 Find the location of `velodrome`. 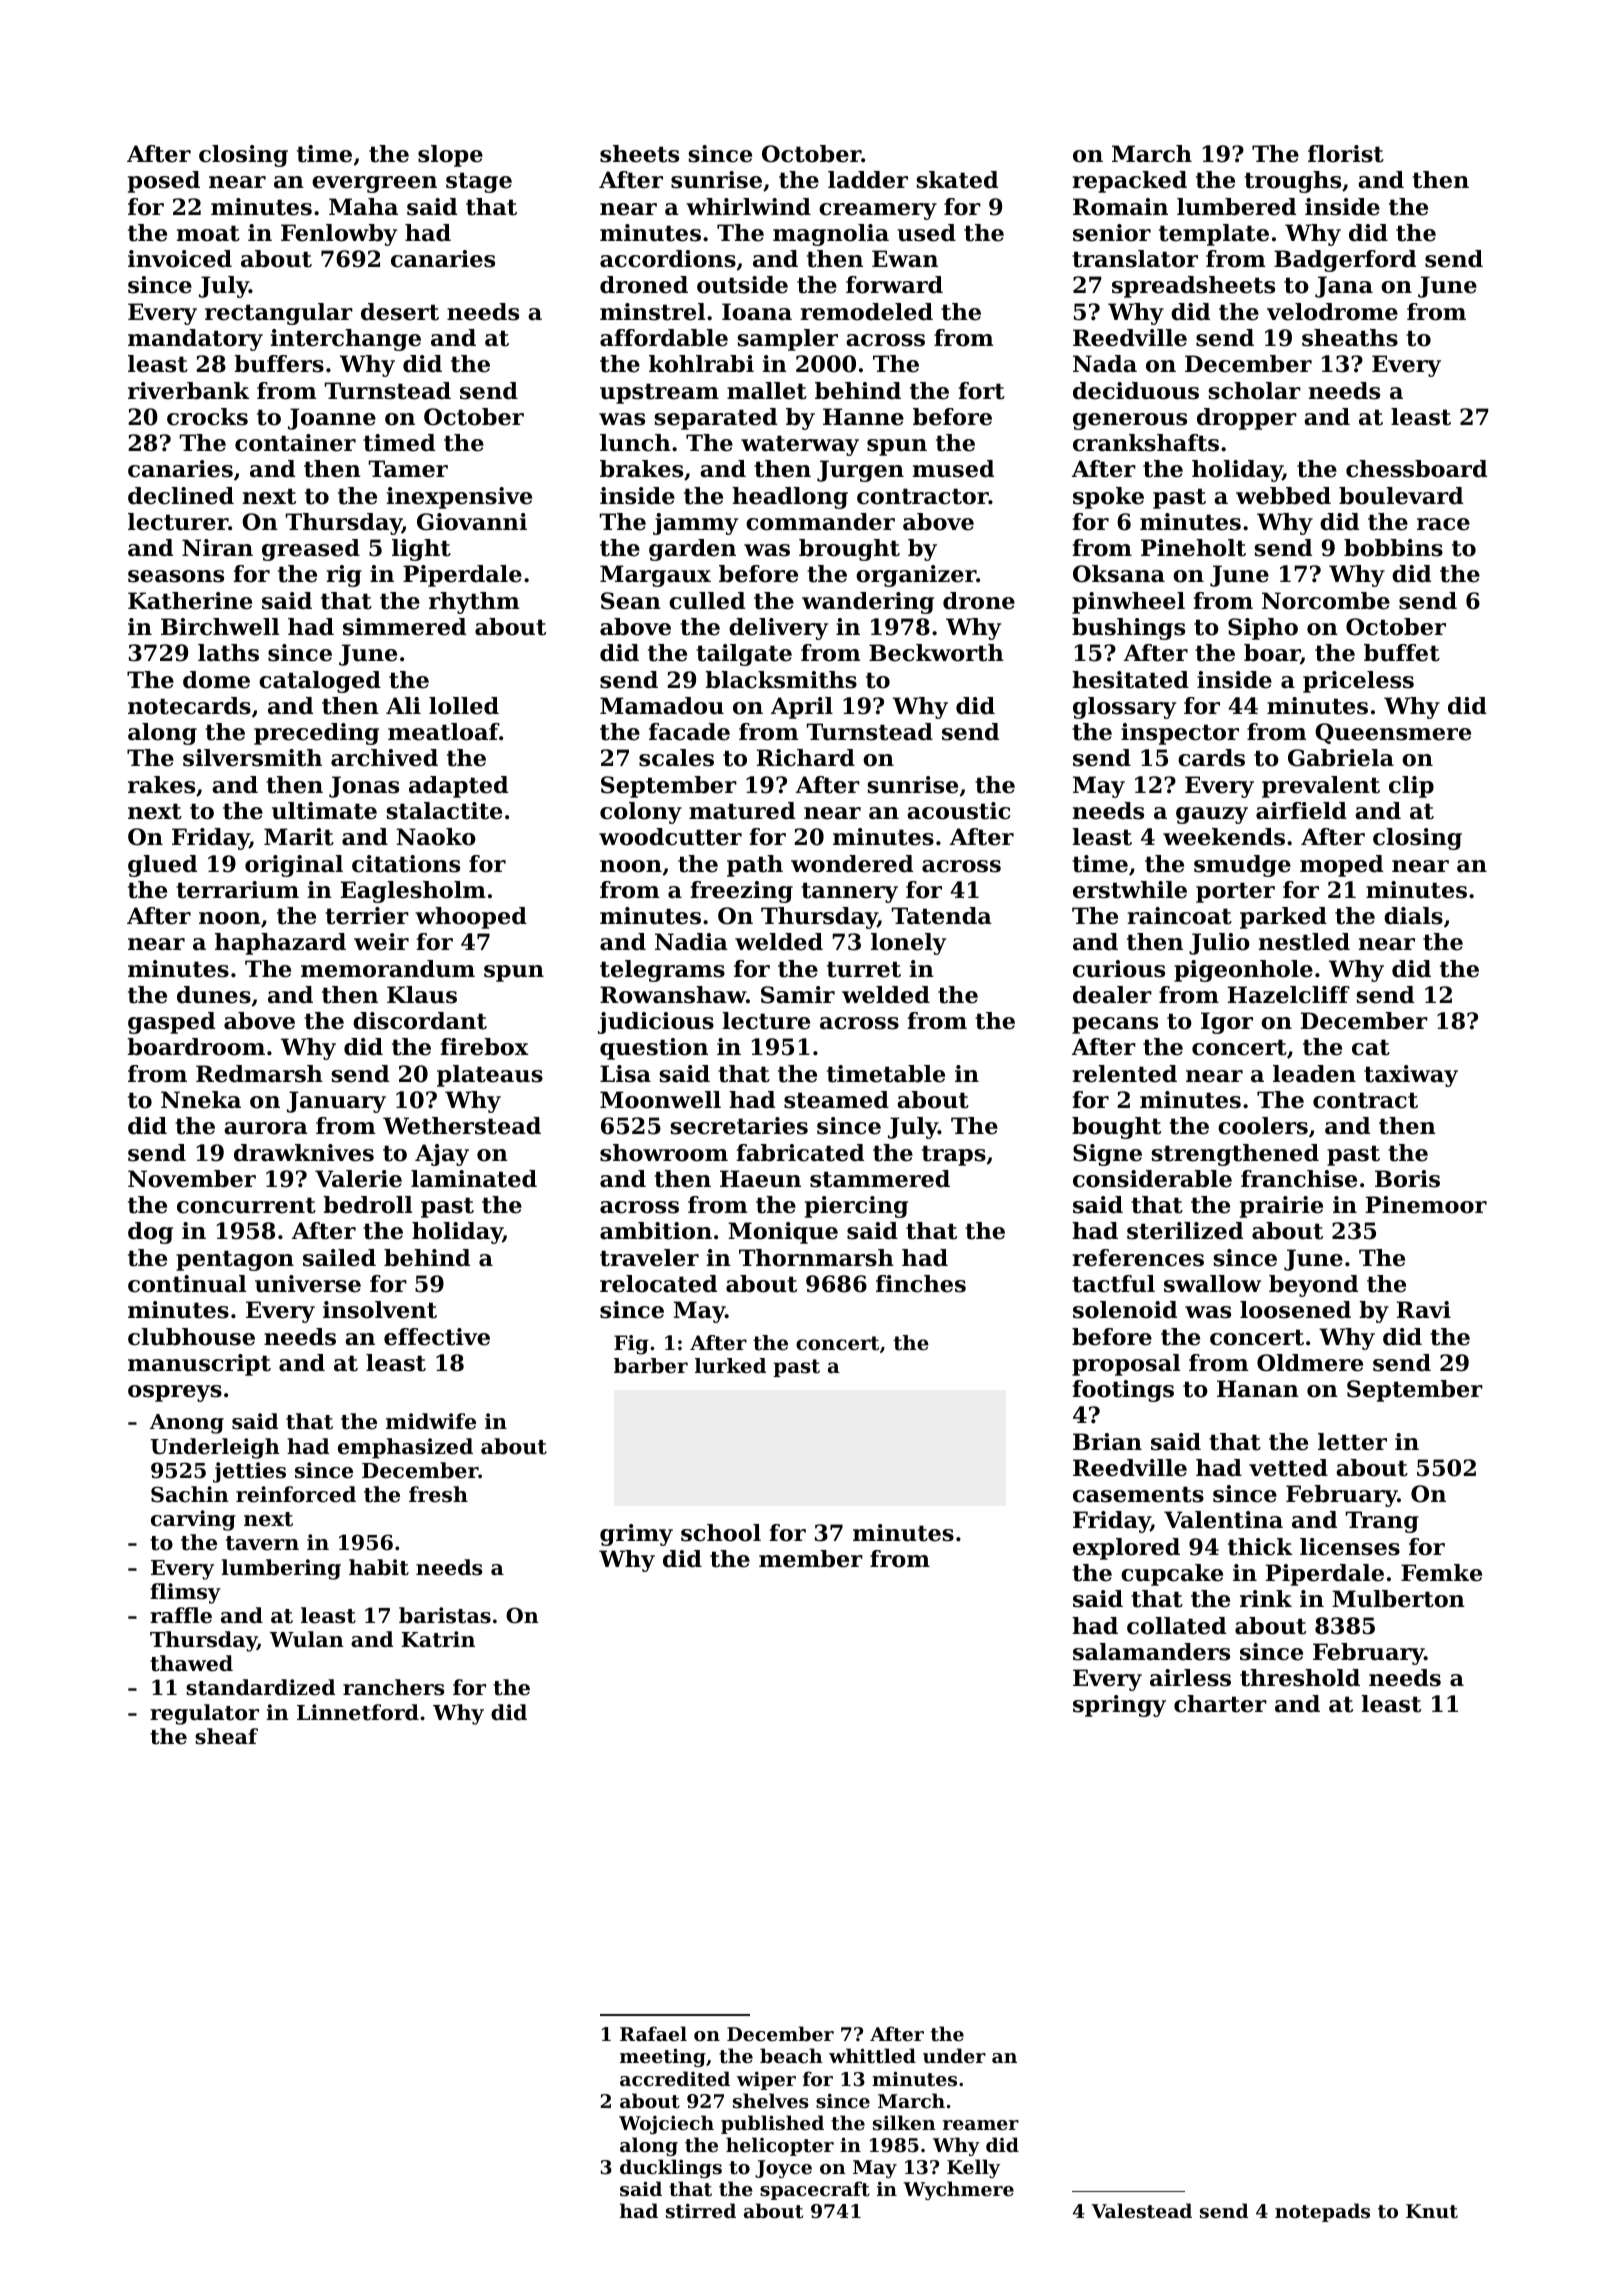

velodrome is located at coordinates (1332, 312).
